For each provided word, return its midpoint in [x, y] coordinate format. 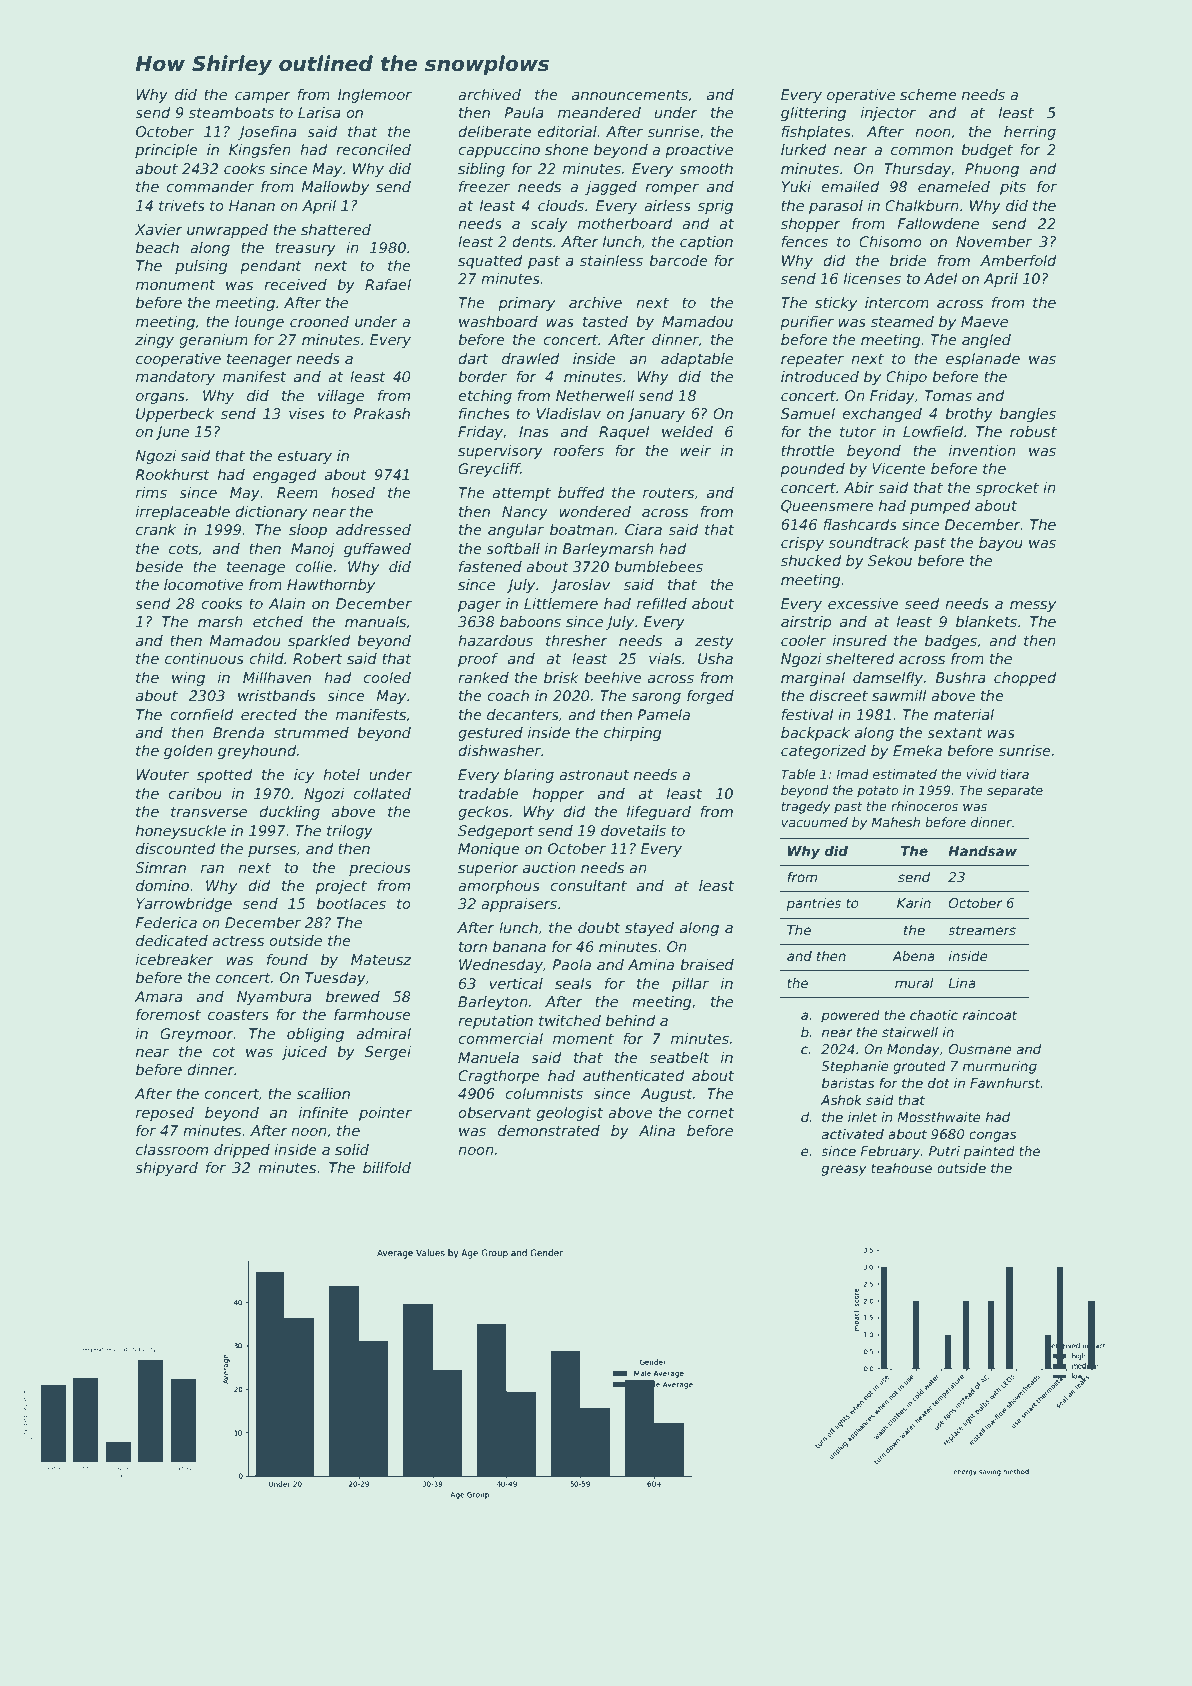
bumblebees [658, 566]
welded [687, 431]
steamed [902, 321]
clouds [561, 205]
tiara [1015, 774]
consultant [588, 885]
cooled [387, 677]
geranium [213, 341]
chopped [1025, 679]
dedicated [172, 940]
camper [263, 97]
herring [1030, 133]
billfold [387, 1167]
